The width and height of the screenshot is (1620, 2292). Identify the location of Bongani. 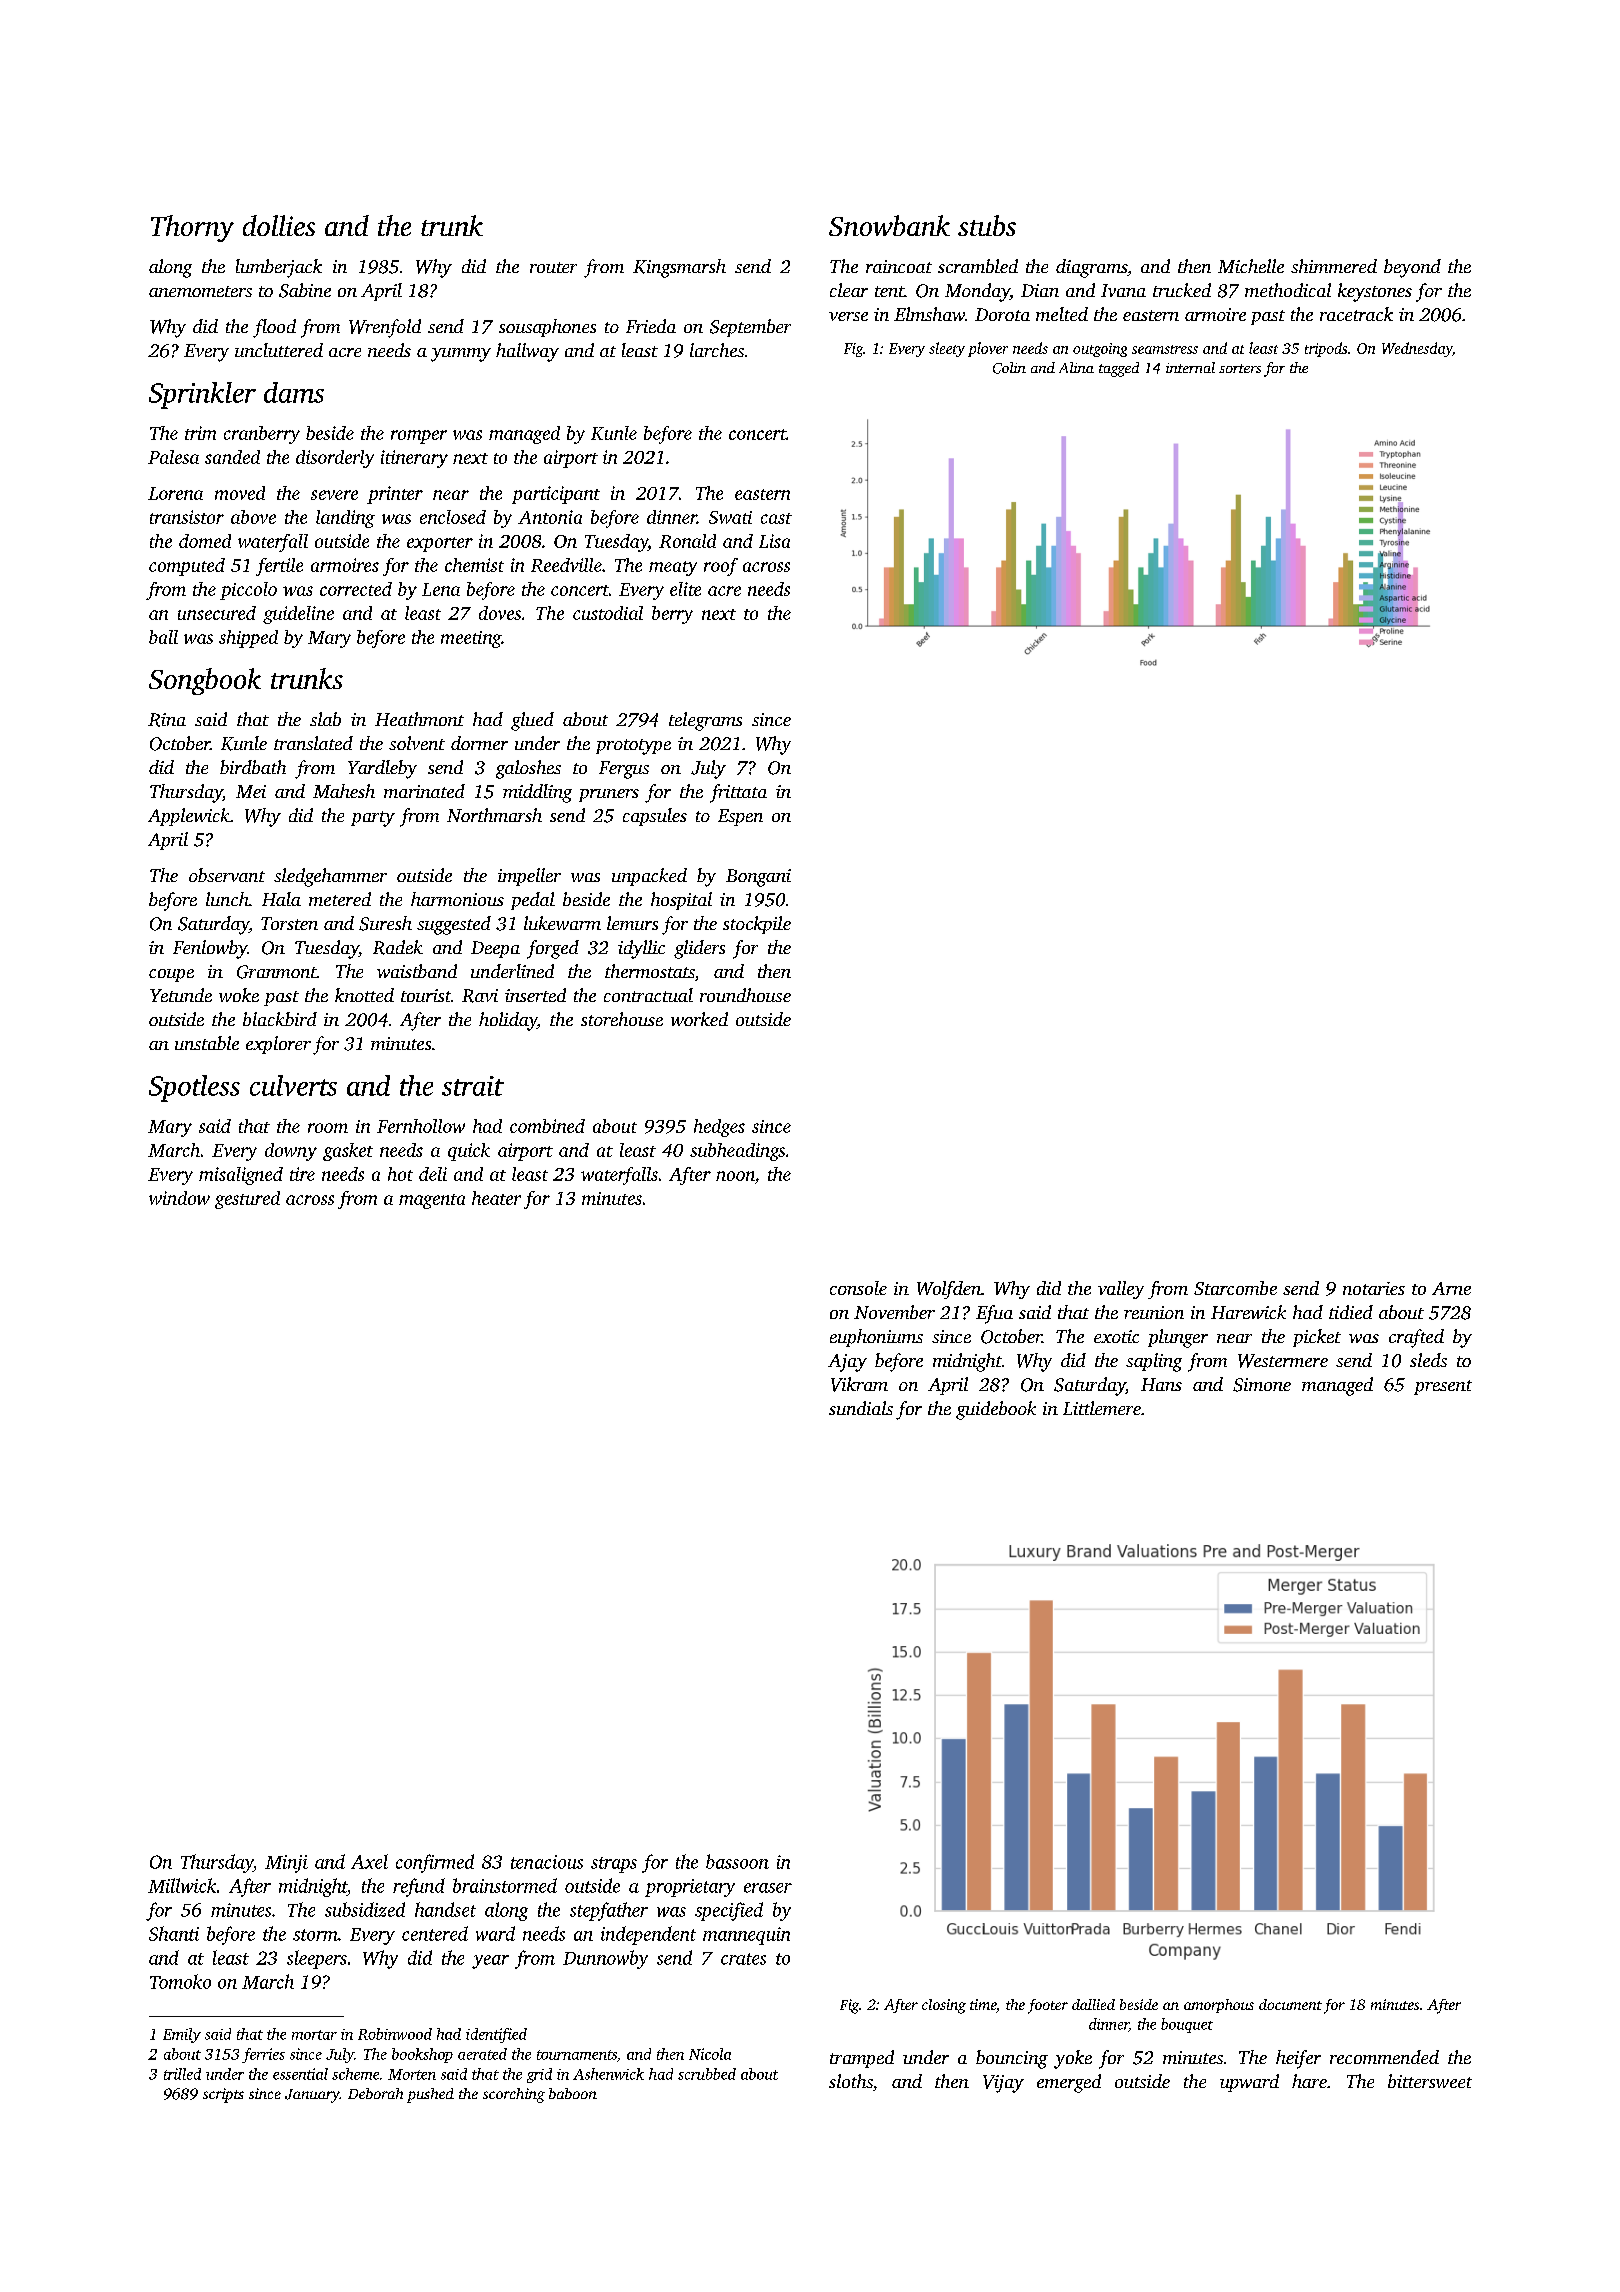
(758, 878).
